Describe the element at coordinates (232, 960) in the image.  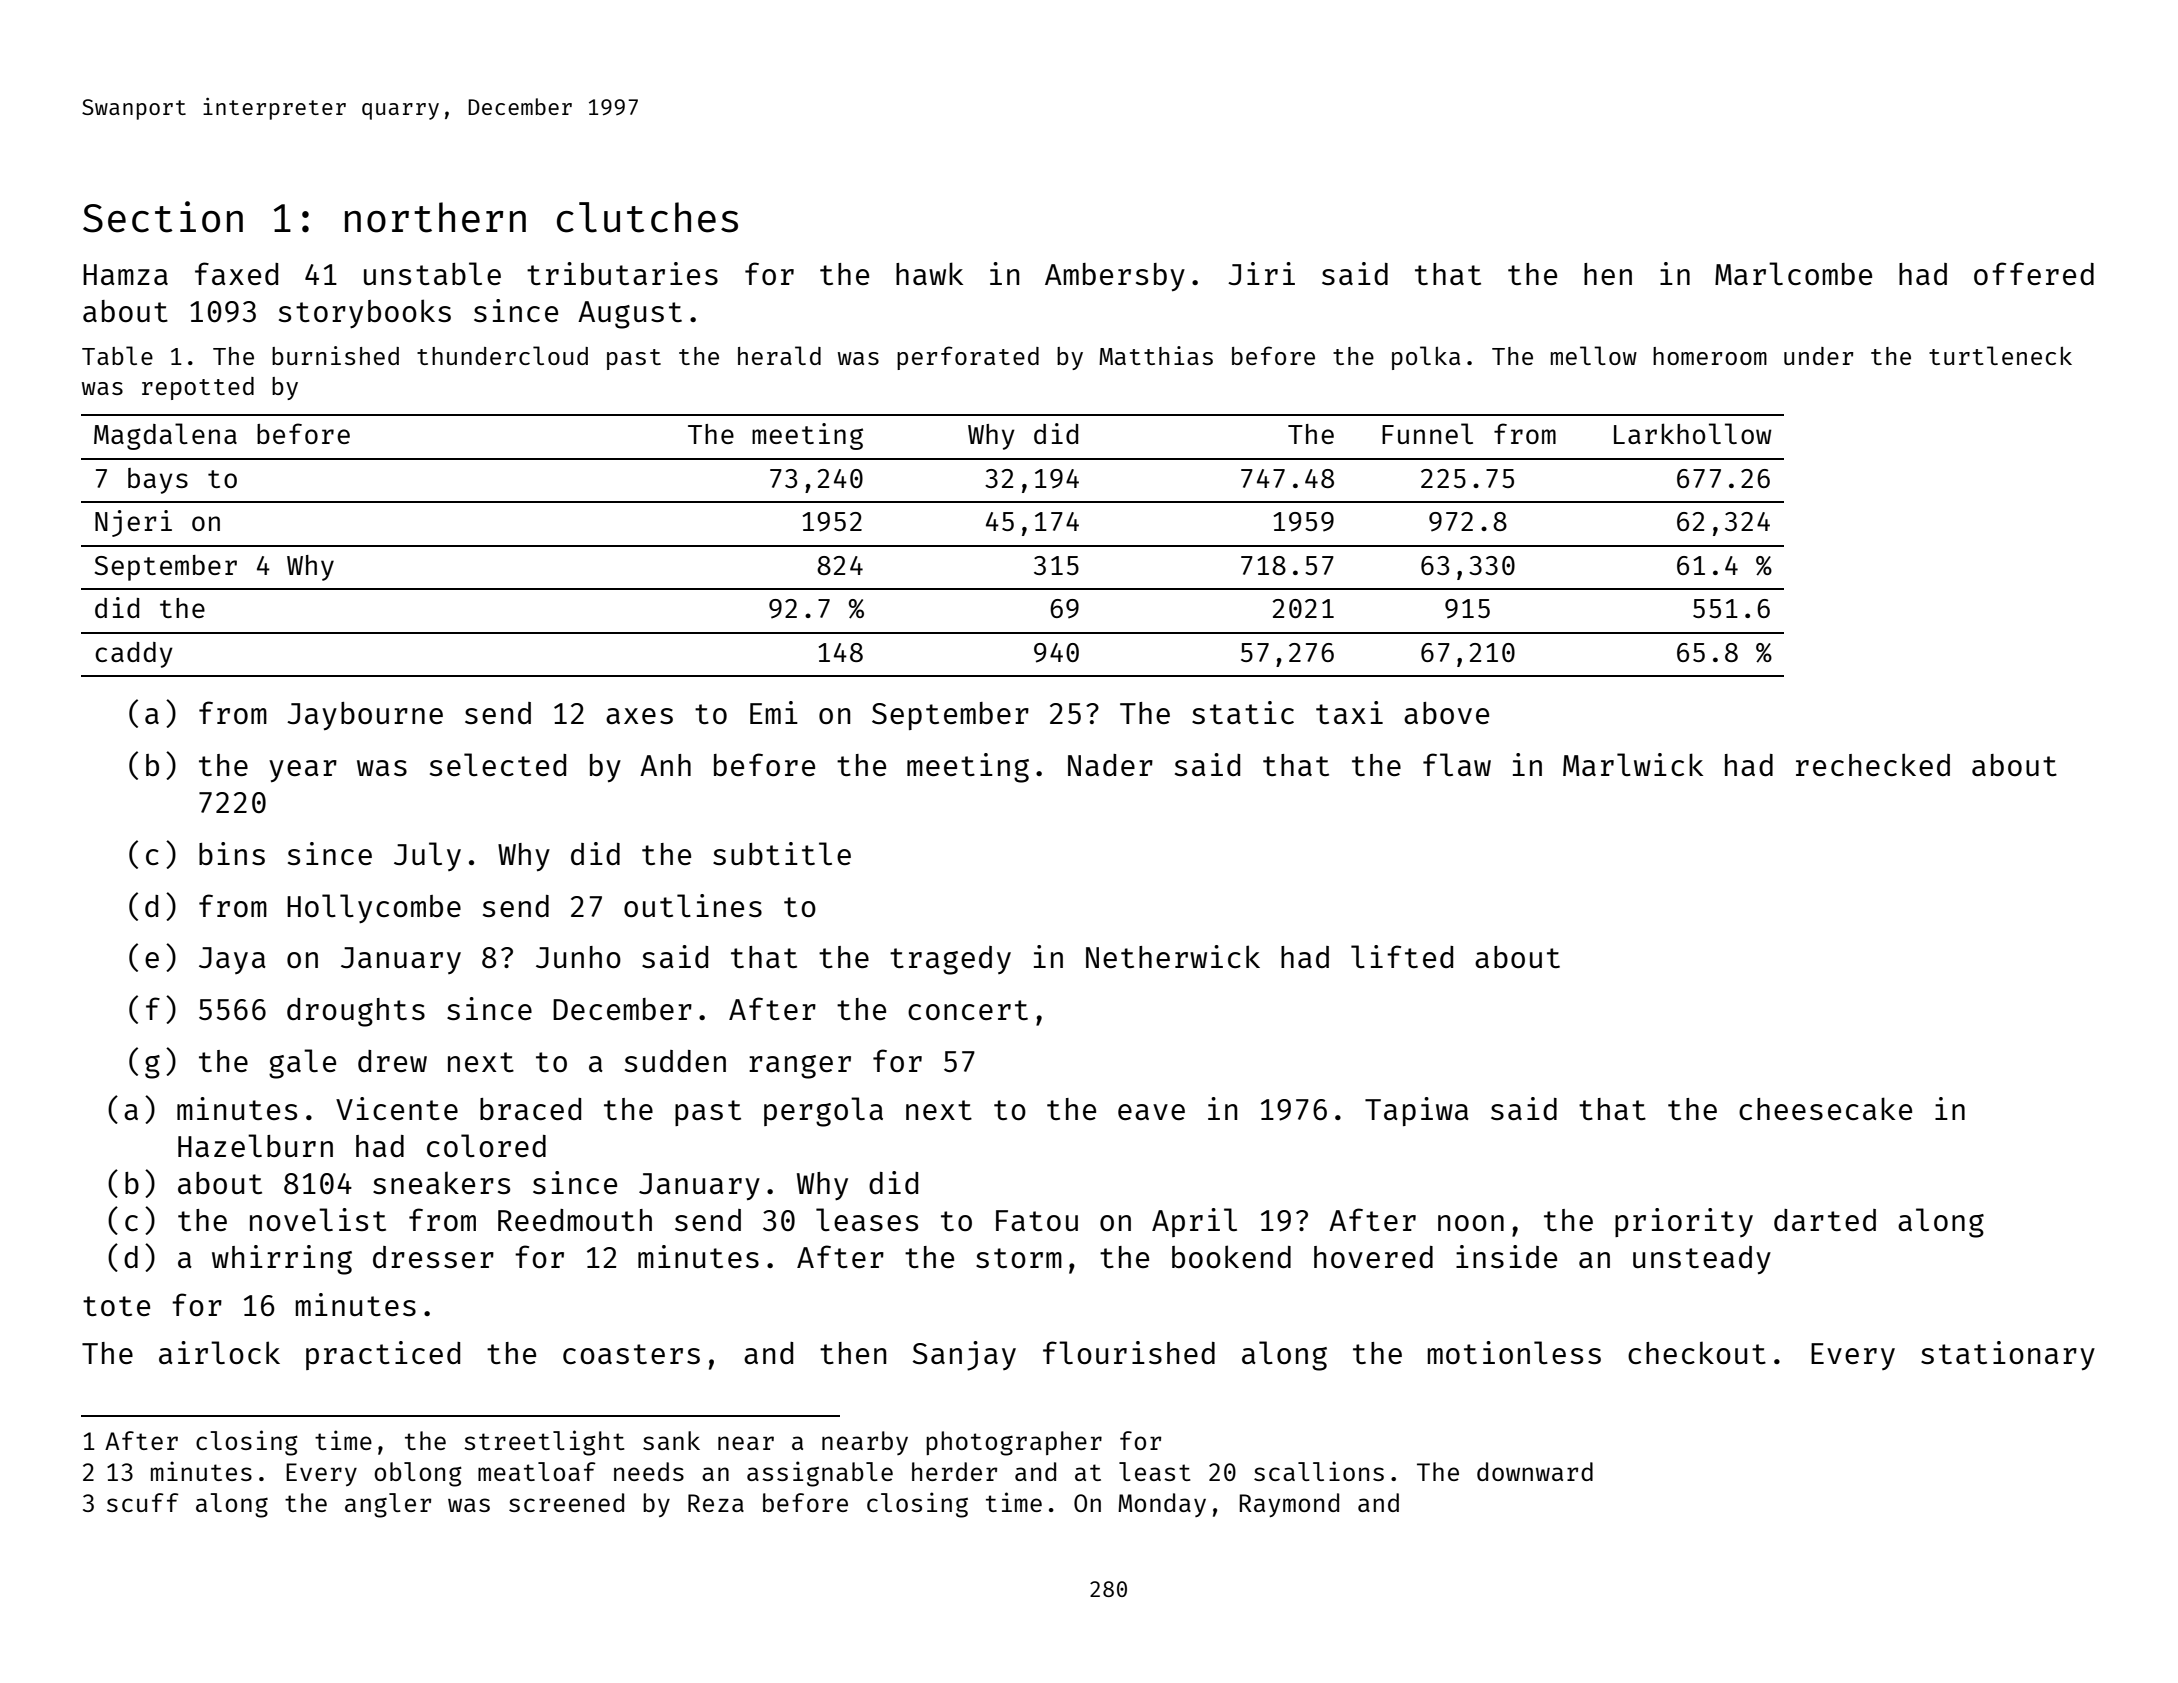
I see `Jaya` at that location.
